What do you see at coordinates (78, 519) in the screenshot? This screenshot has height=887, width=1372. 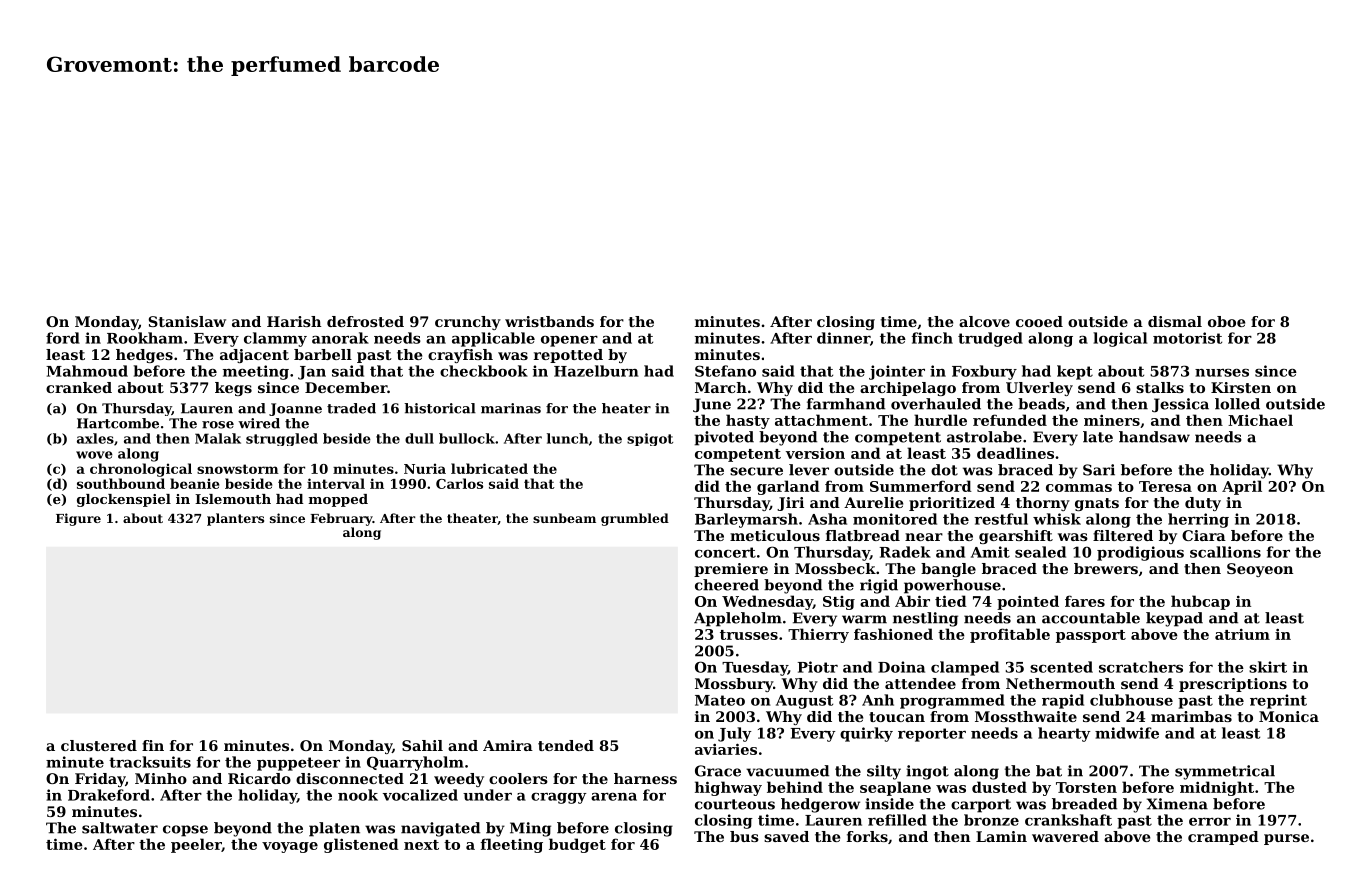 I see `Figure` at bounding box center [78, 519].
